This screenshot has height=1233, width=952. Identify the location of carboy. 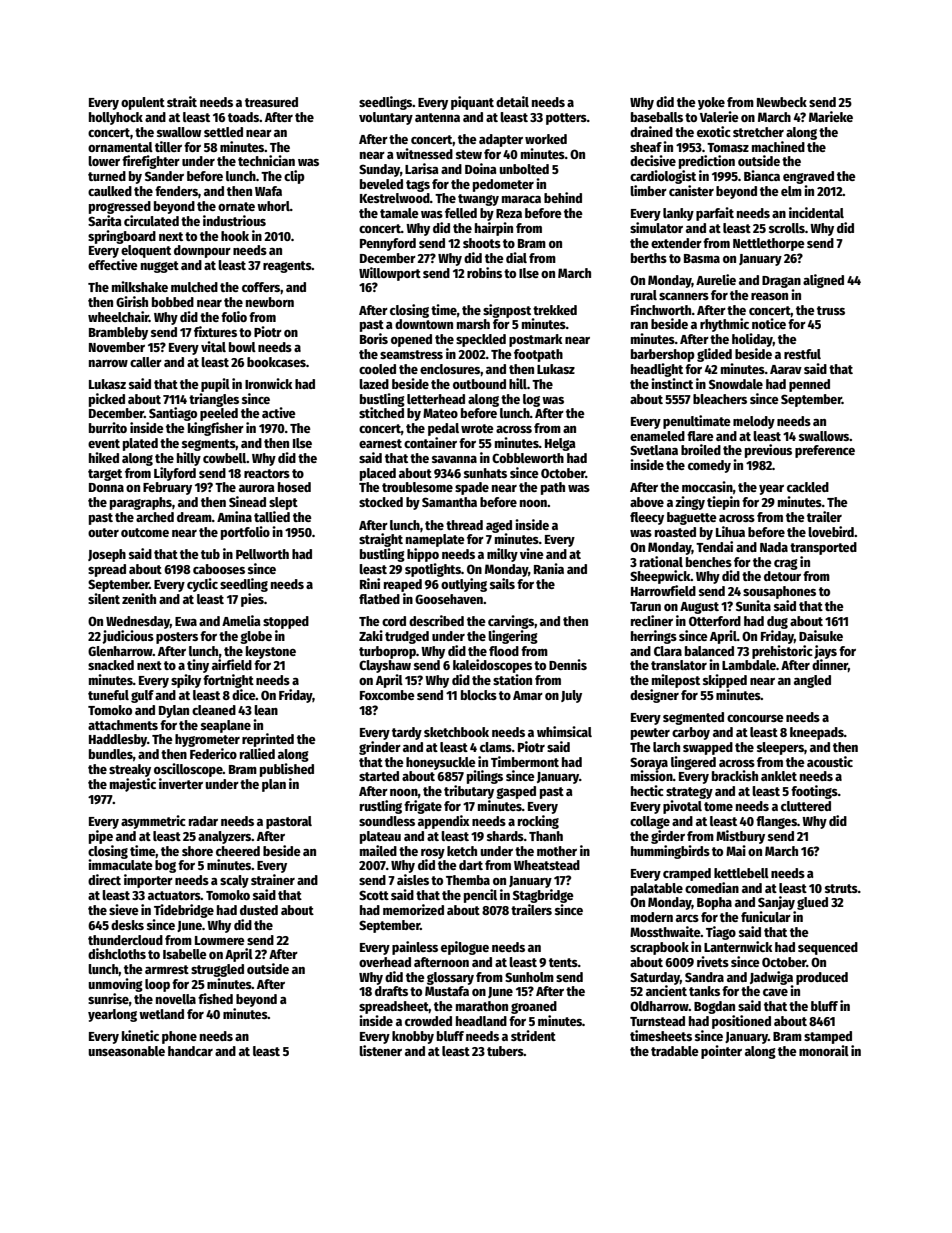
(691, 733).
